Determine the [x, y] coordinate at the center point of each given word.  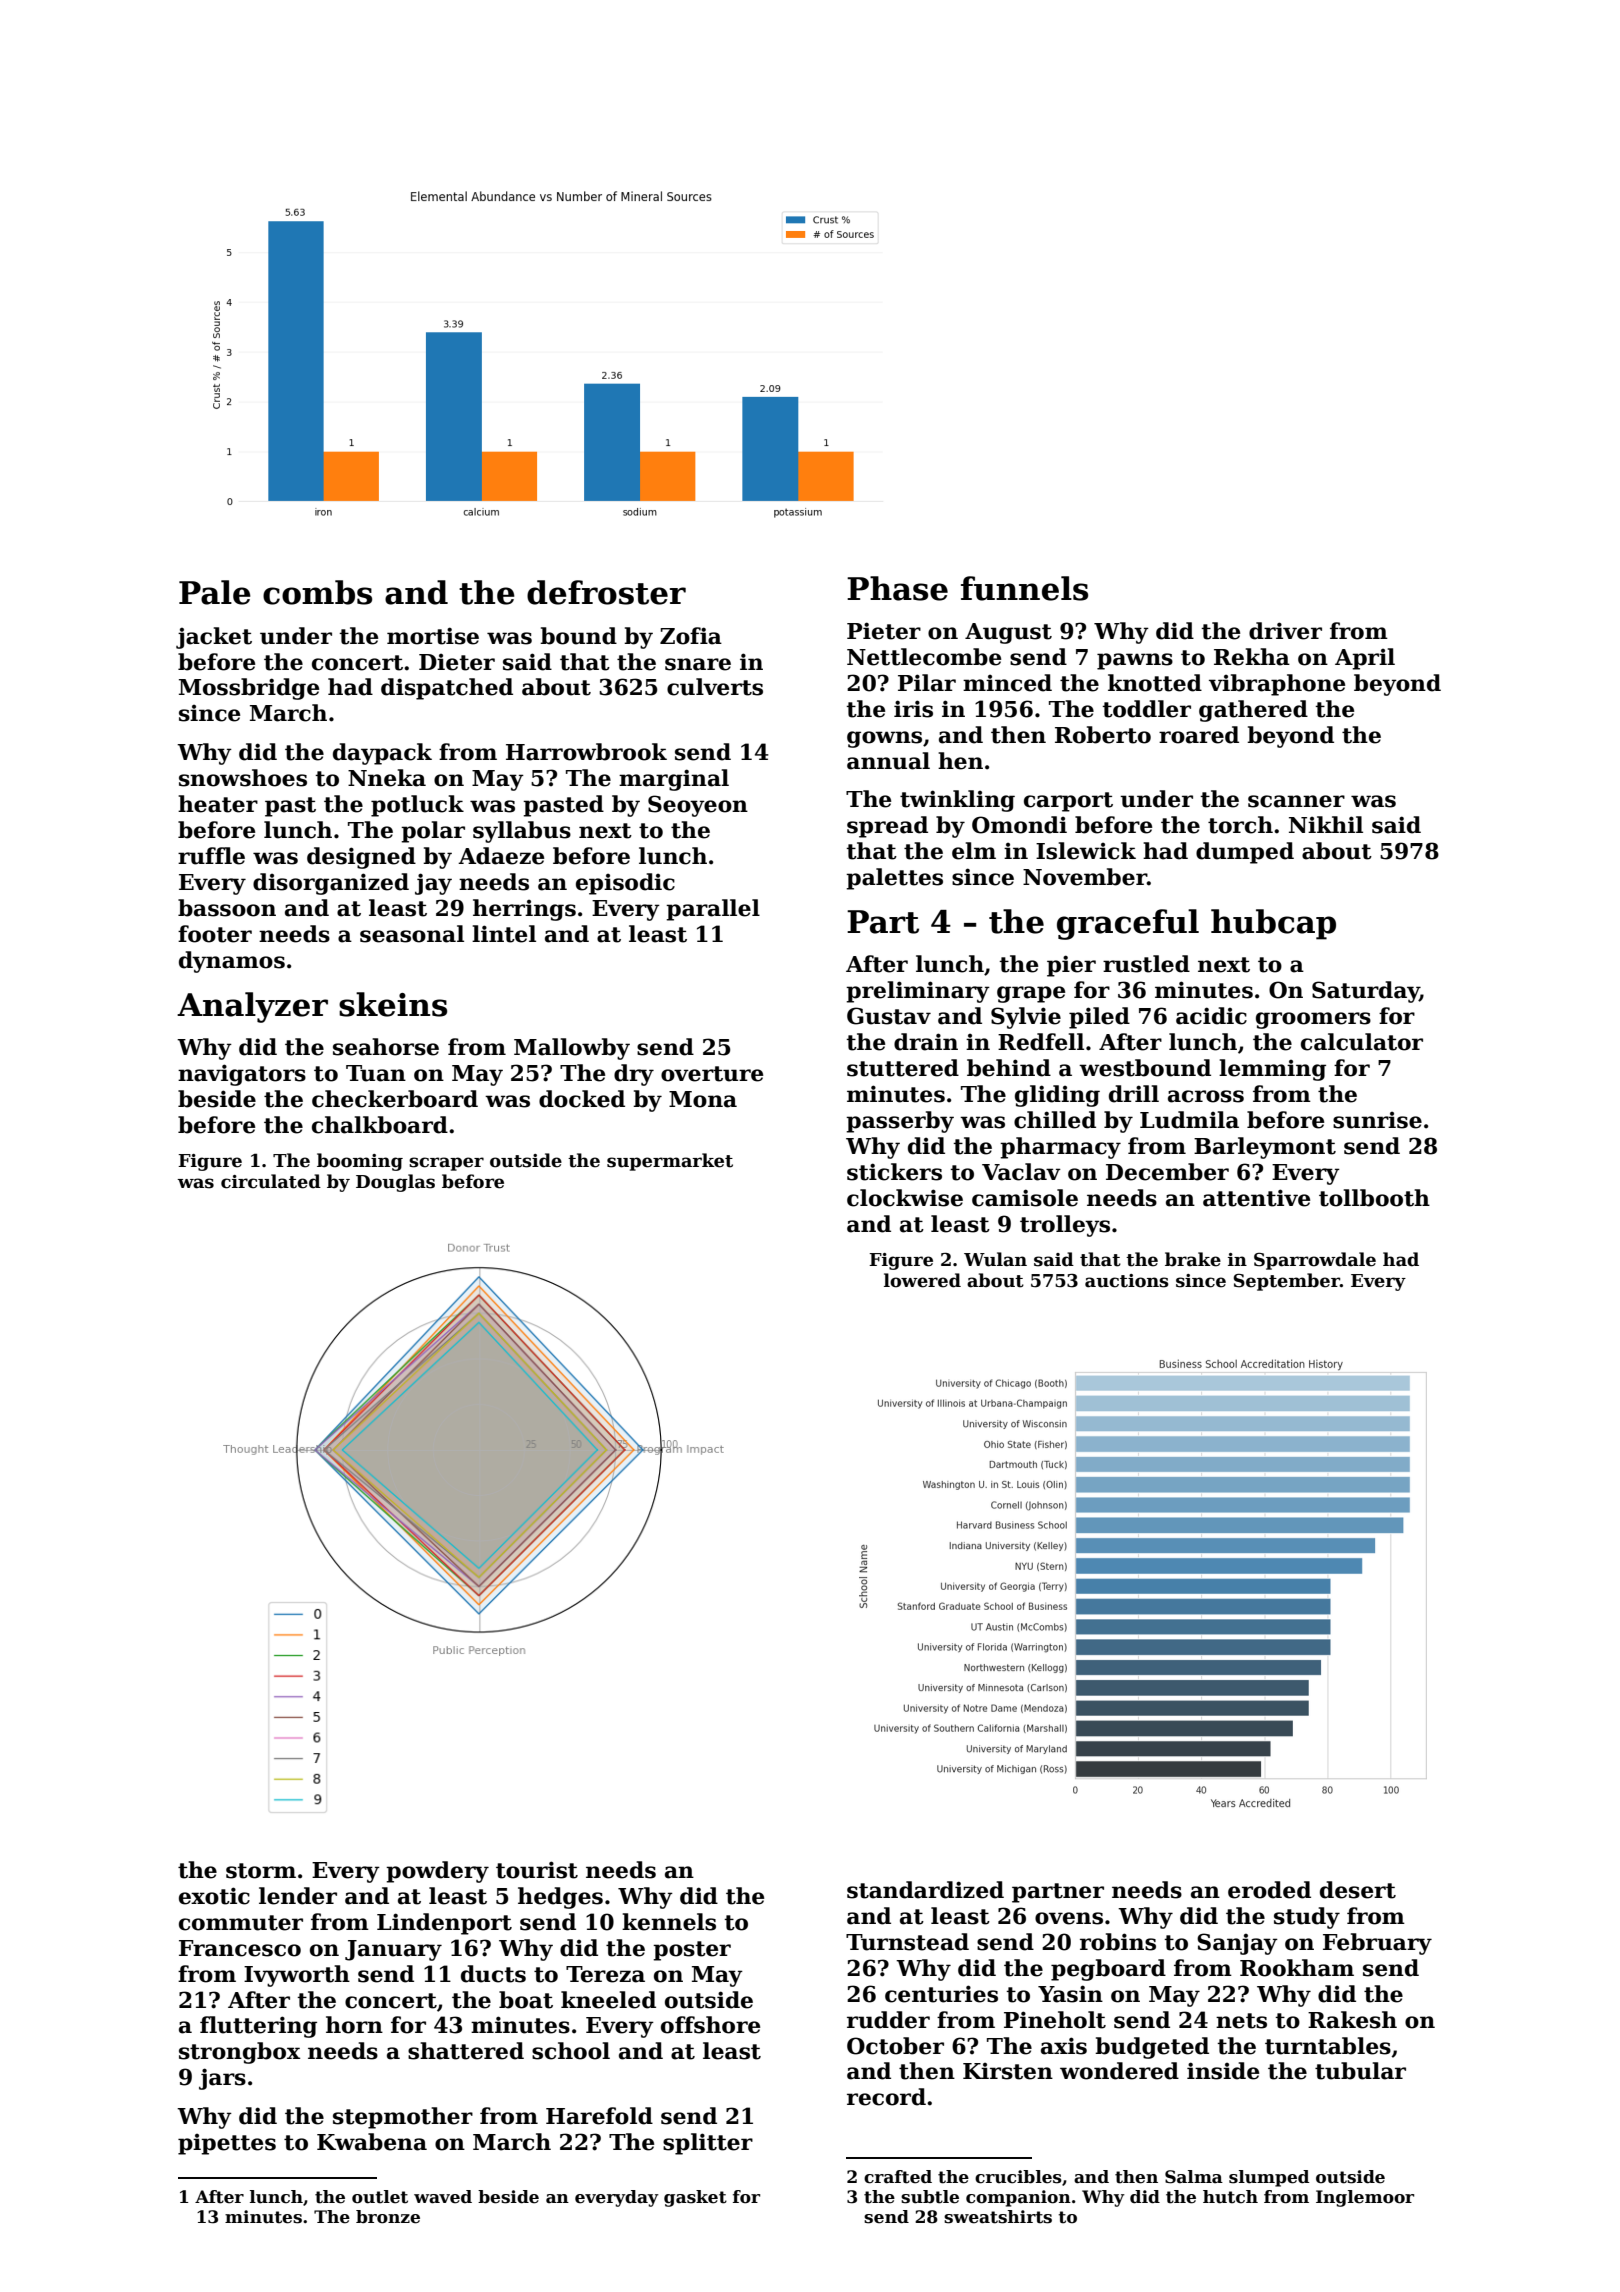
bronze [388, 2217]
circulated [271, 1181]
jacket [214, 638]
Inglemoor [1365, 2198]
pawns [1135, 661]
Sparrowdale [1315, 1261]
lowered [922, 1280]
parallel [713, 910]
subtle [930, 2197]
